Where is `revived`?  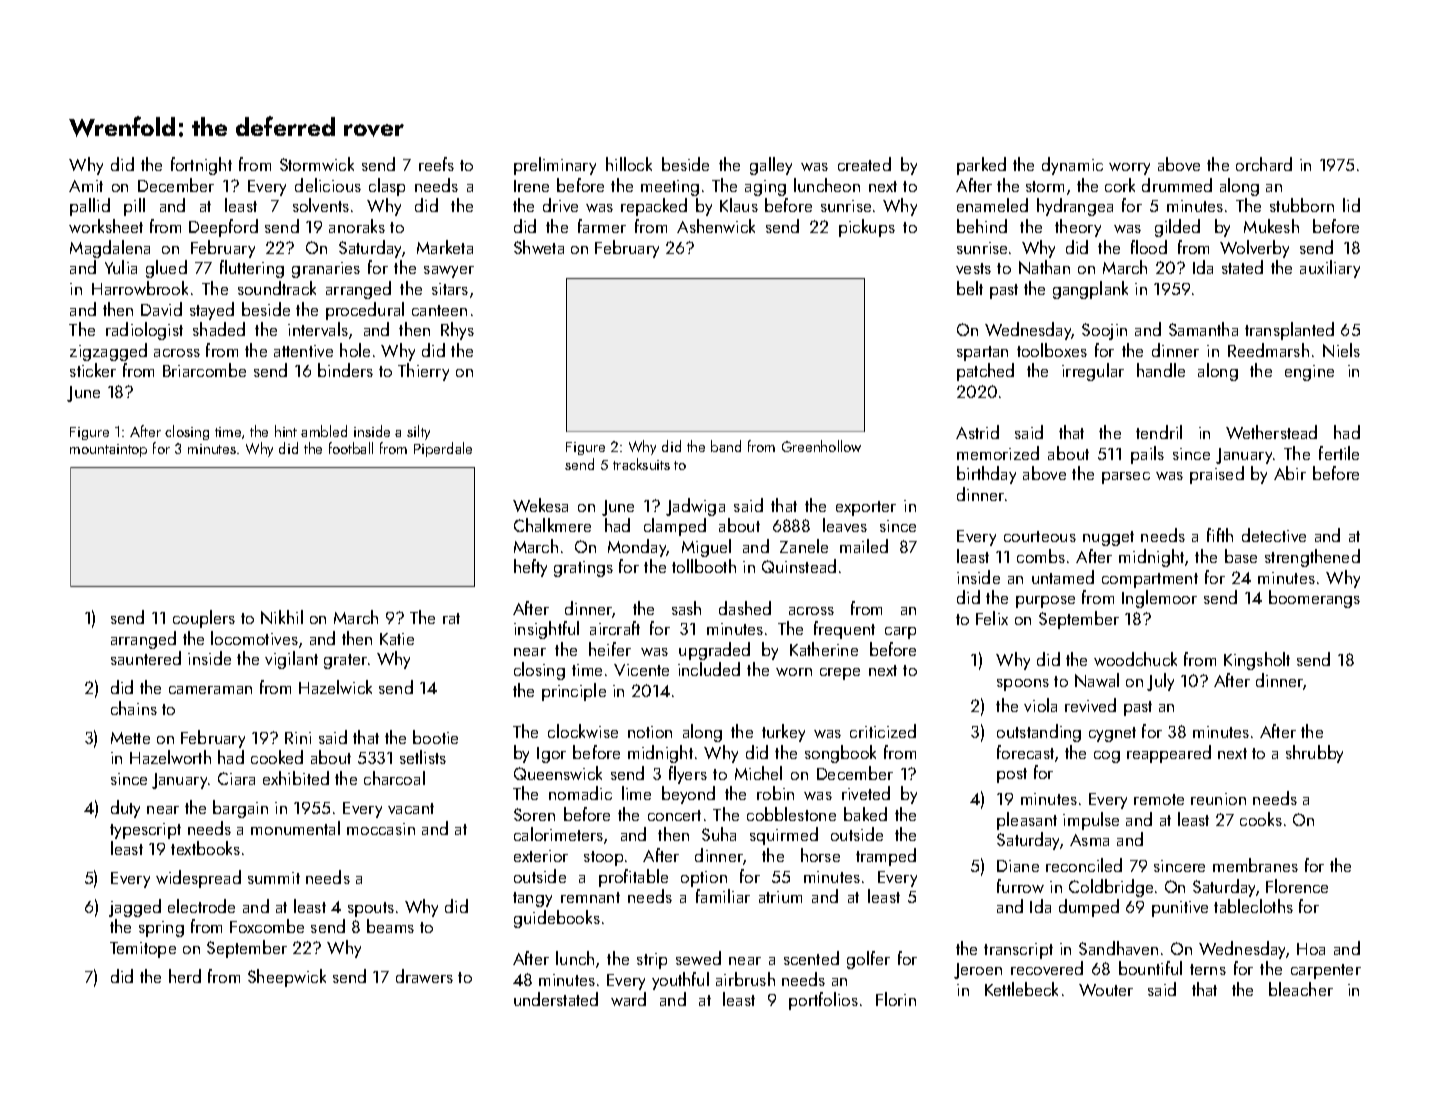
revived is located at coordinates (1090, 705).
